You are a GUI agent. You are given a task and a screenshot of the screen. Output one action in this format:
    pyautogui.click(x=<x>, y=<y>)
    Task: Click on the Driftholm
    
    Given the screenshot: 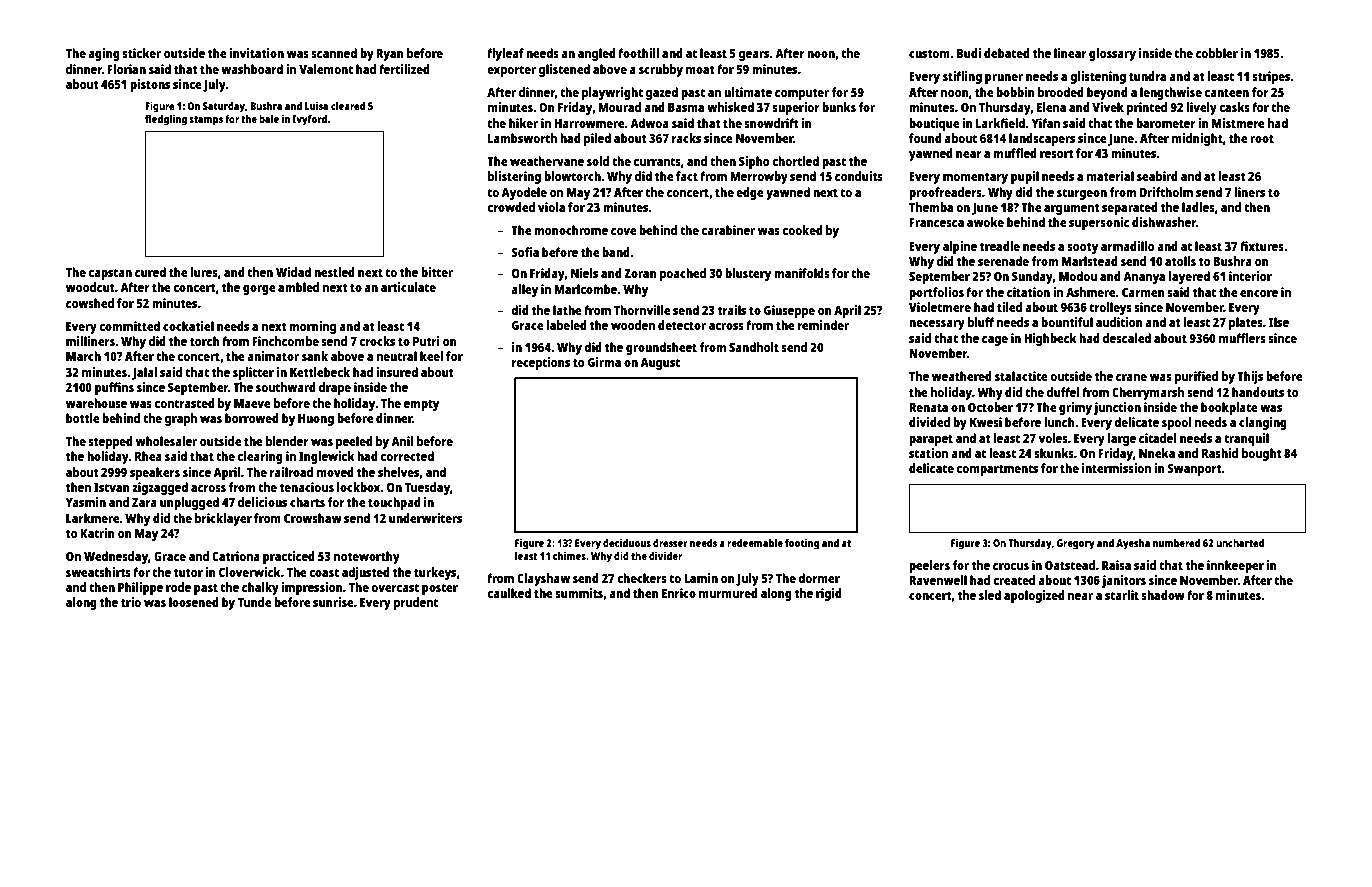 What is the action you would take?
    pyautogui.click(x=1166, y=192)
